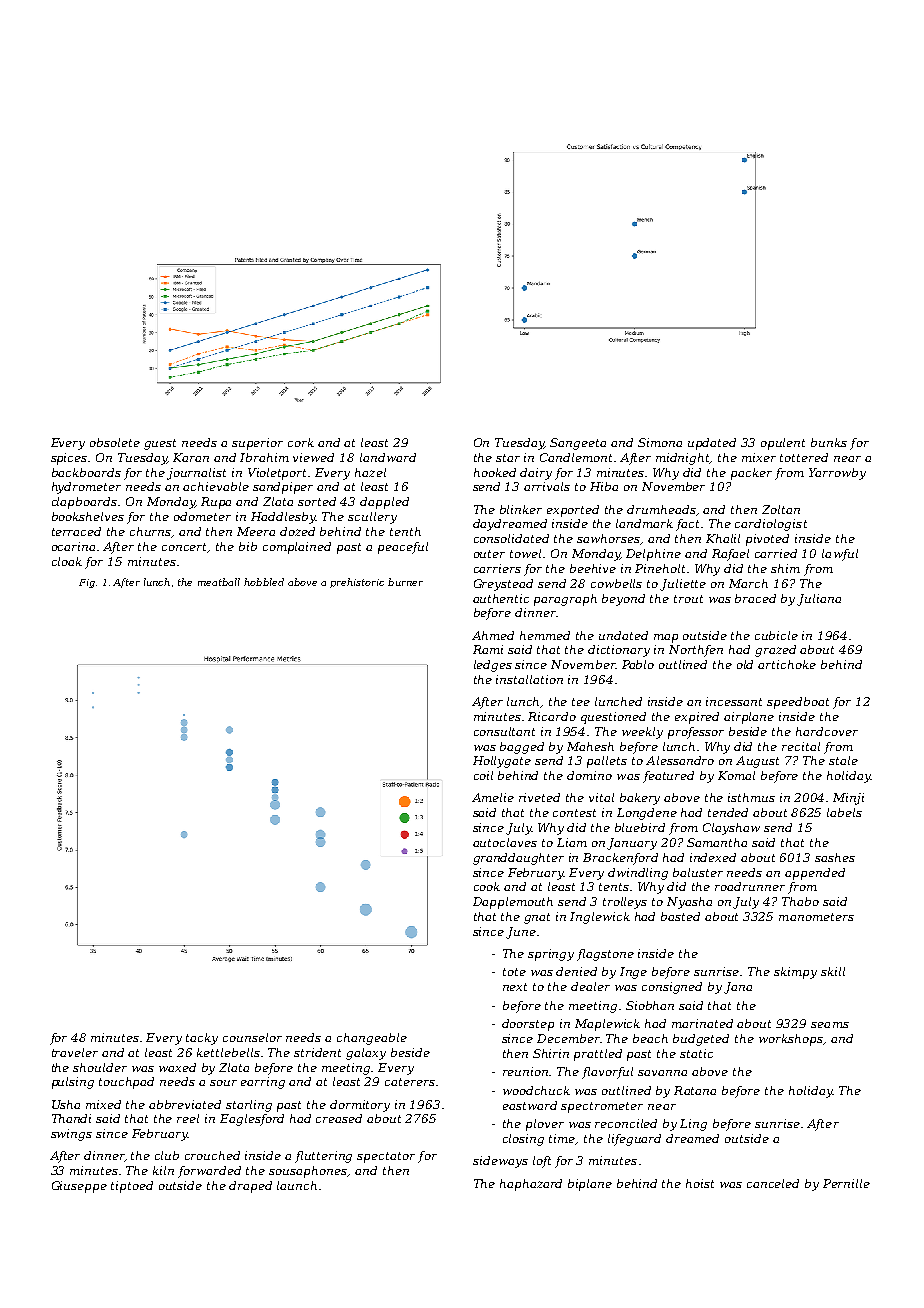 This screenshot has width=924, height=1308. What do you see at coordinates (372, 1039) in the screenshot?
I see `changeable` at bounding box center [372, 1039].
